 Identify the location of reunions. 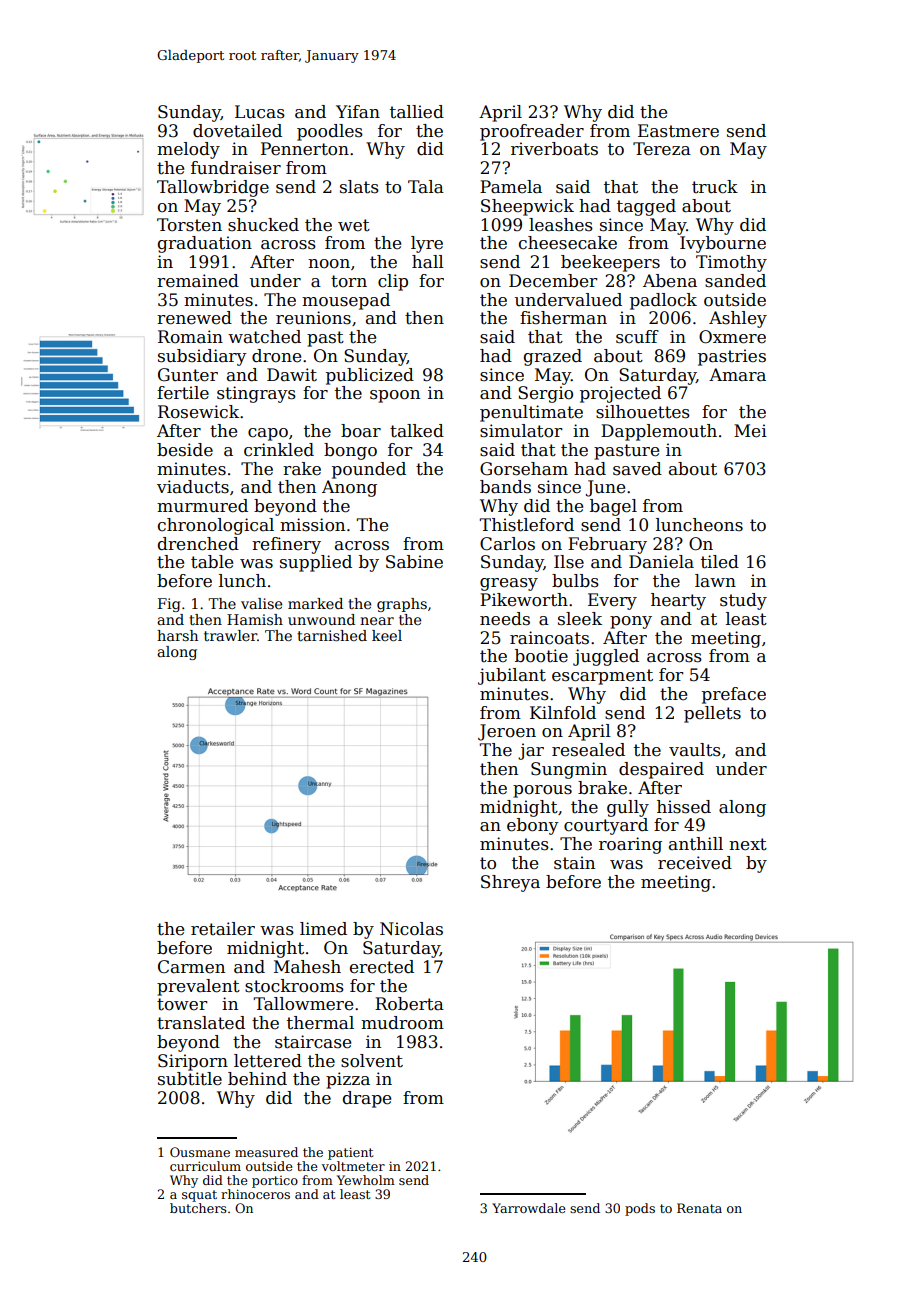
(313, 318).
